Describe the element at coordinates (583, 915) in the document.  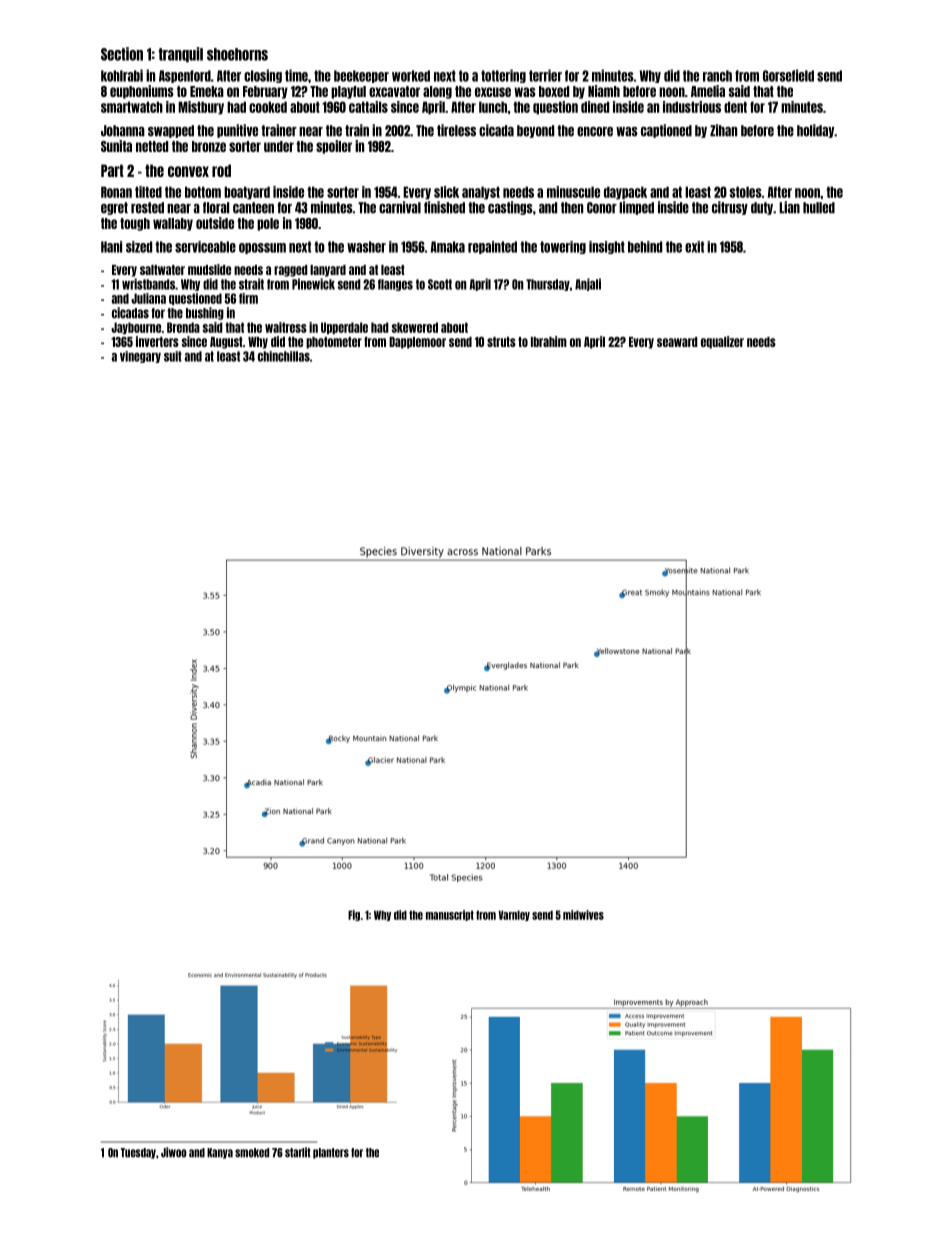
I see `midwives` at that location.
